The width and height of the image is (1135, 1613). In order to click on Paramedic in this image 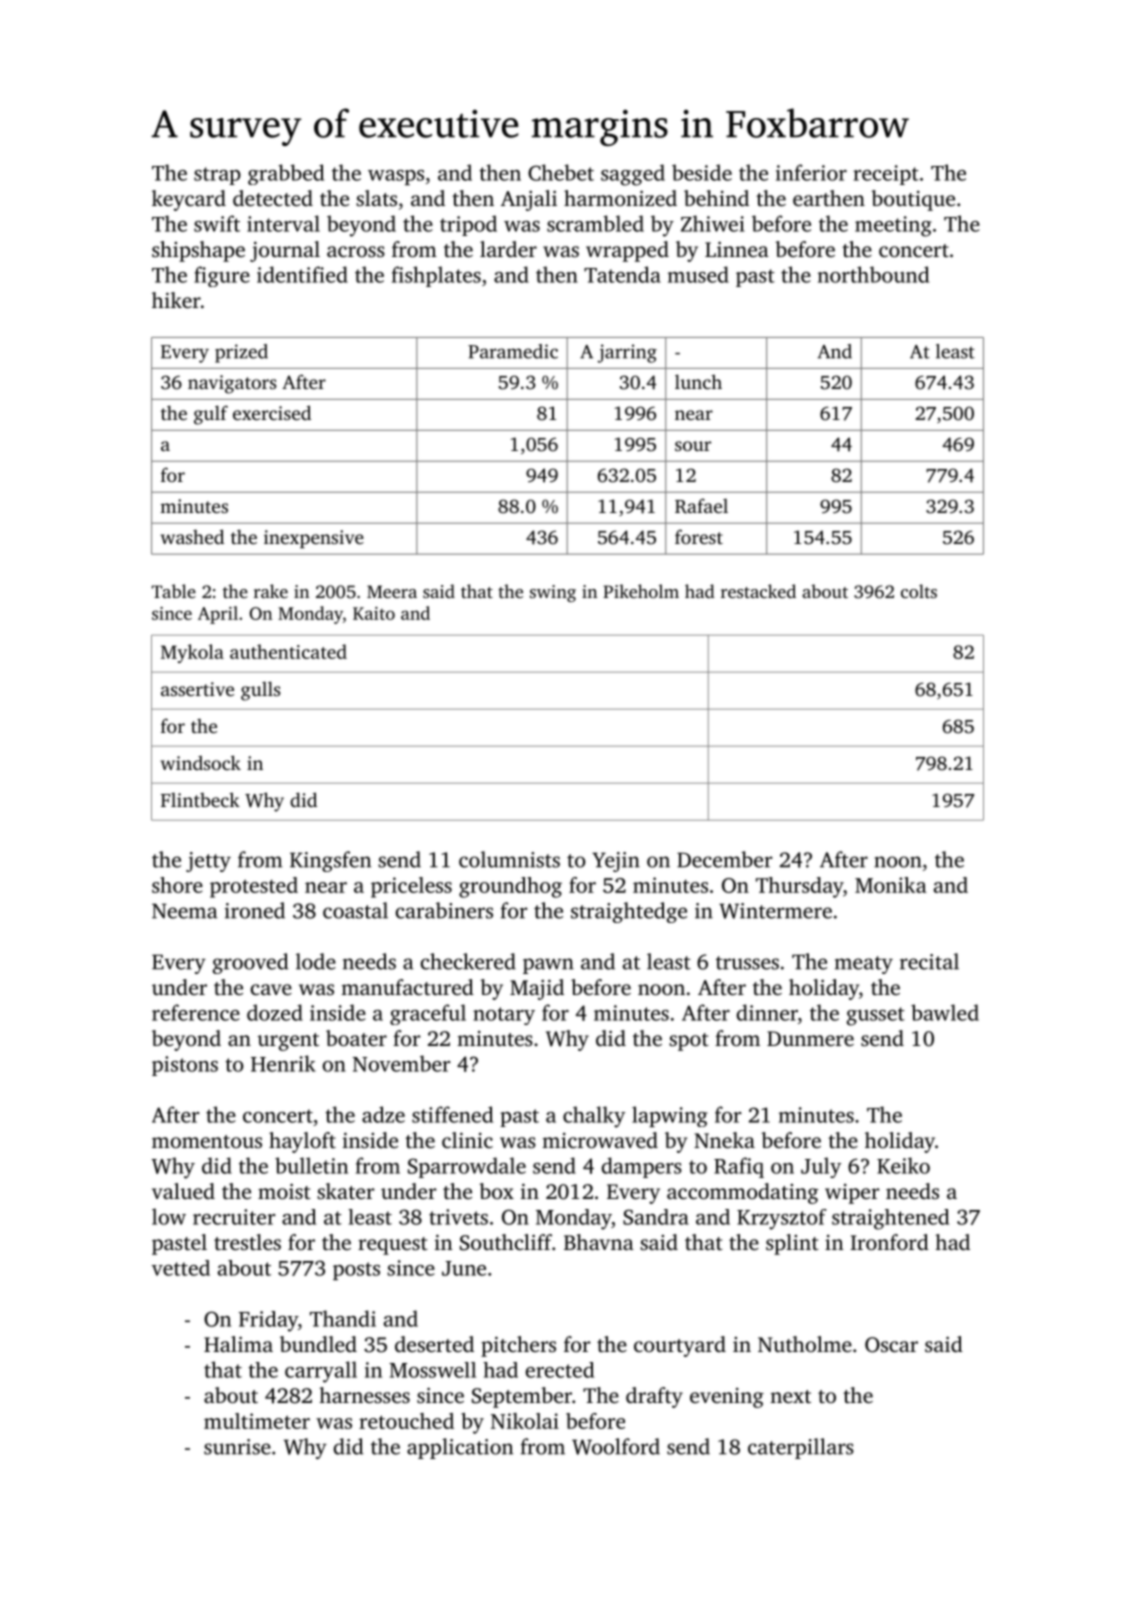, I will do `click(513, 351)`.
